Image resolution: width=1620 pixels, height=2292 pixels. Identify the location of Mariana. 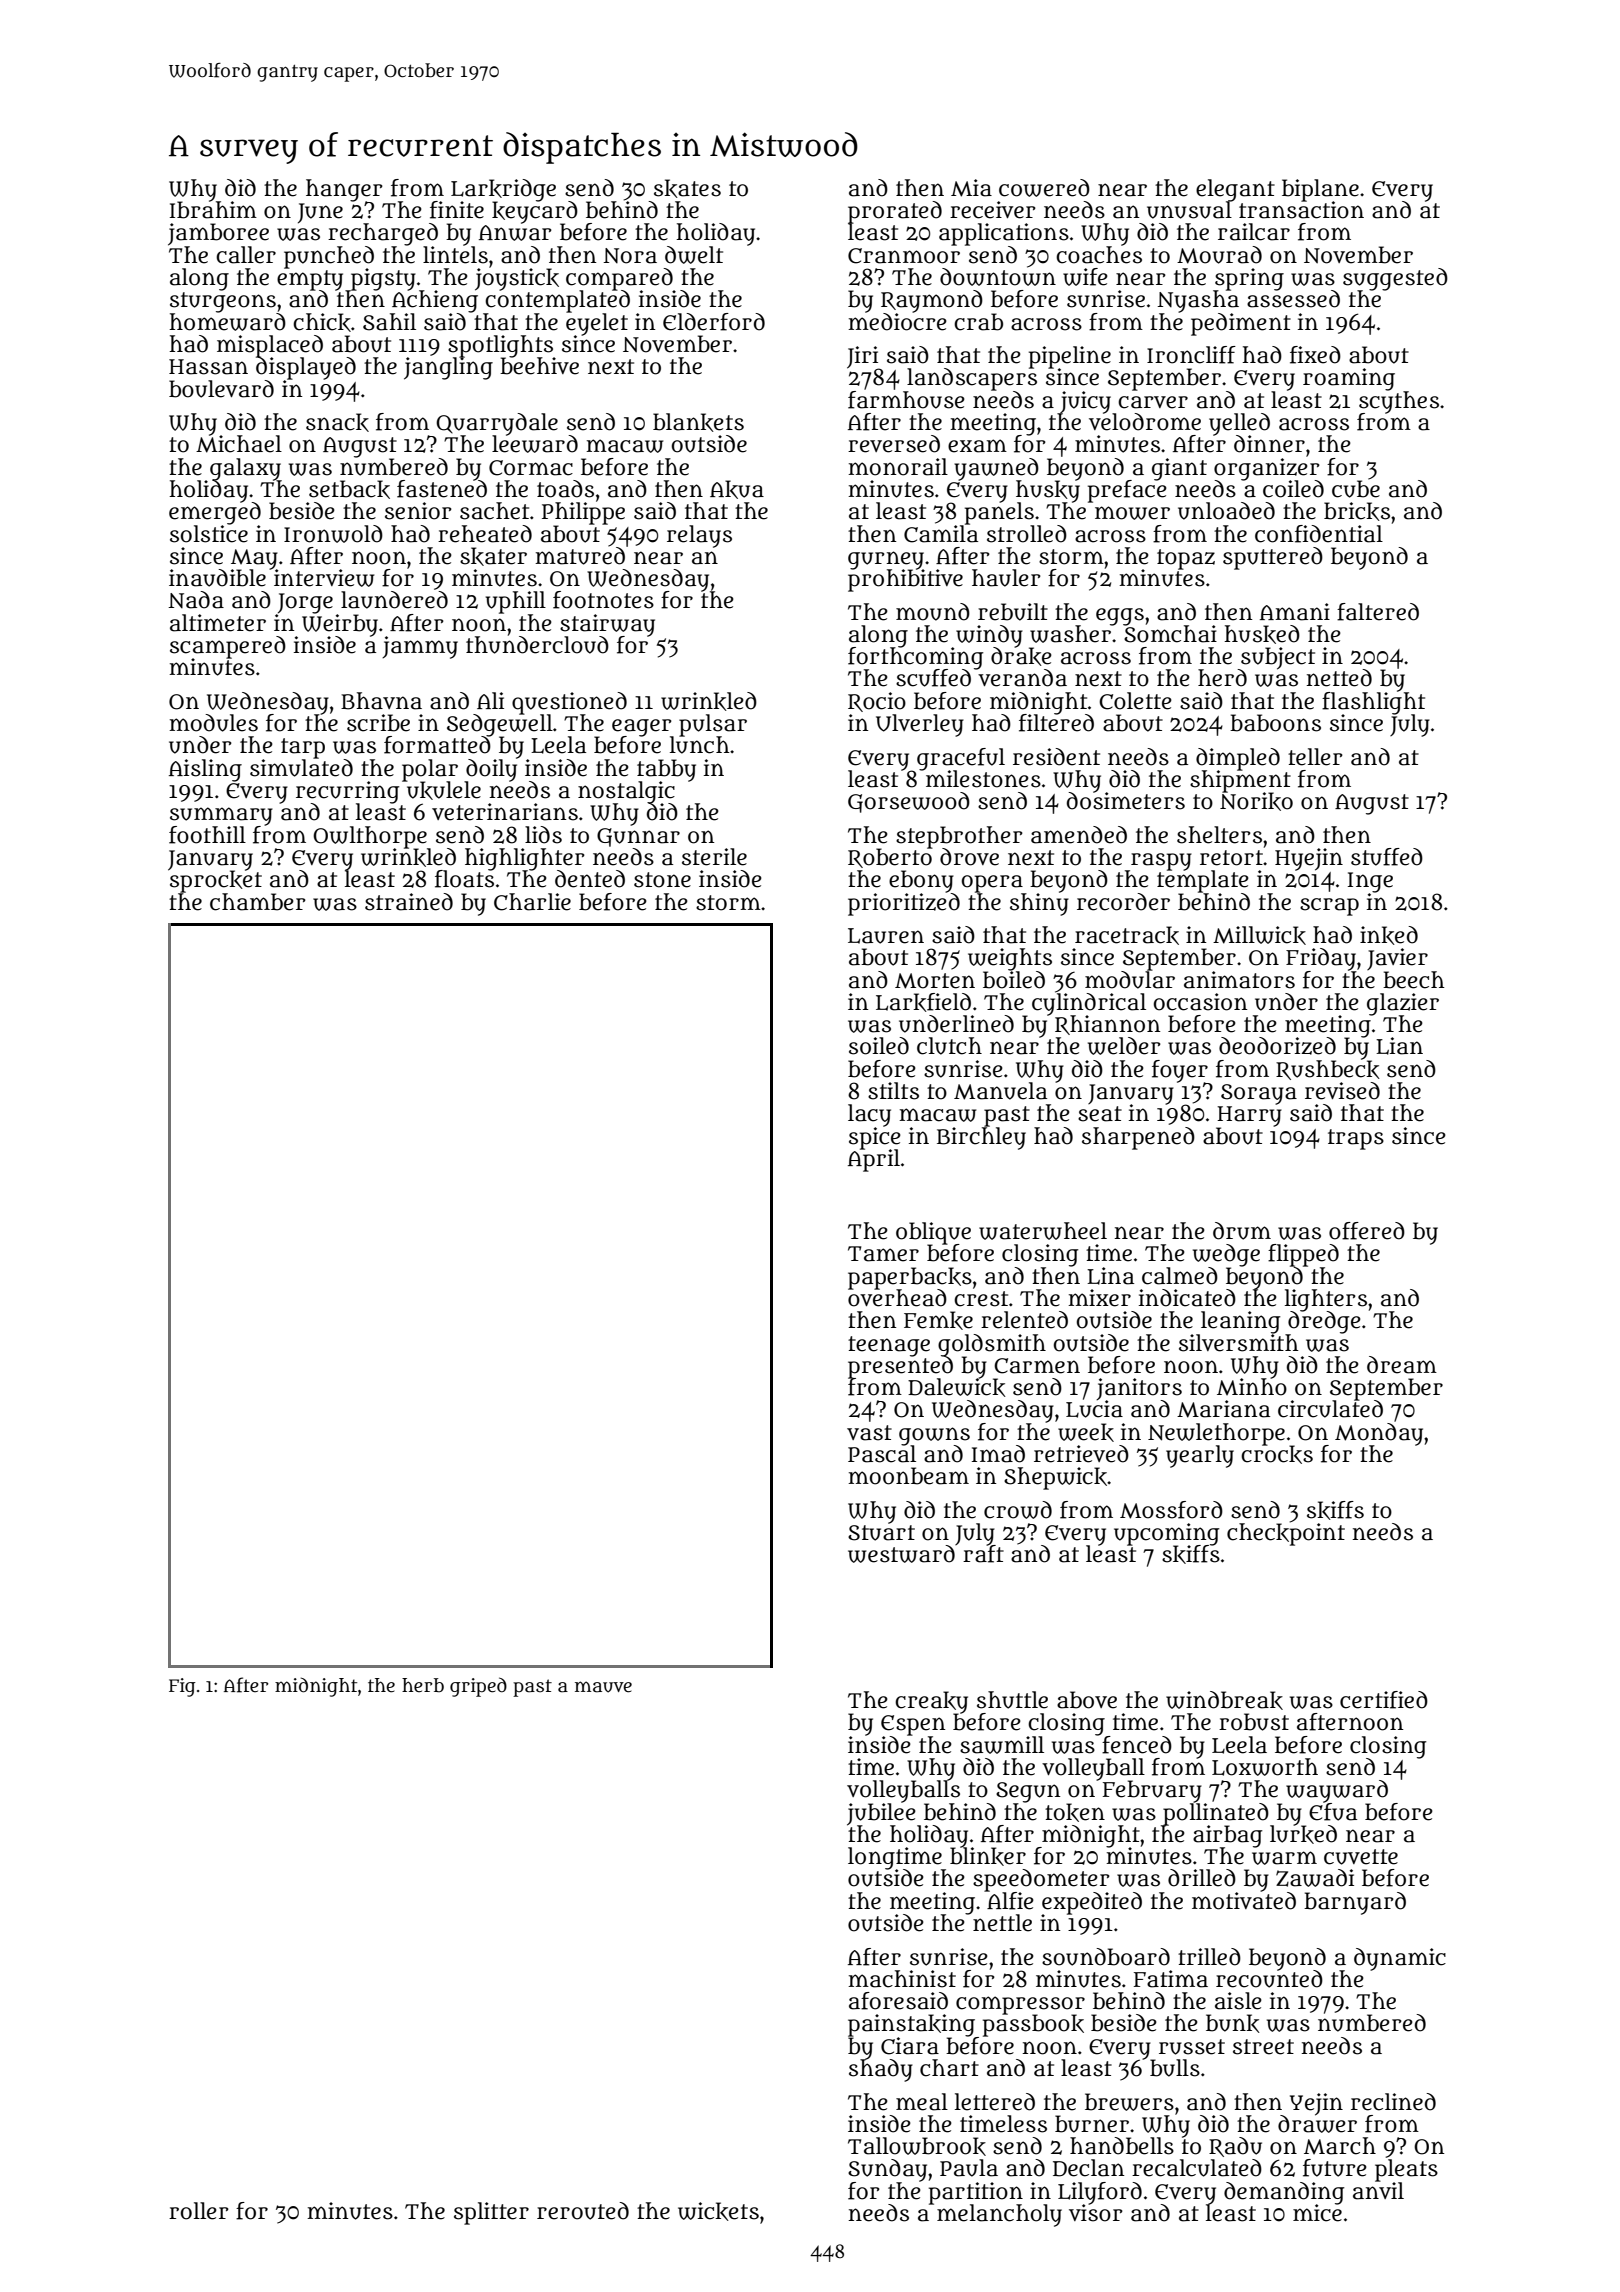
(1223, 1409).
